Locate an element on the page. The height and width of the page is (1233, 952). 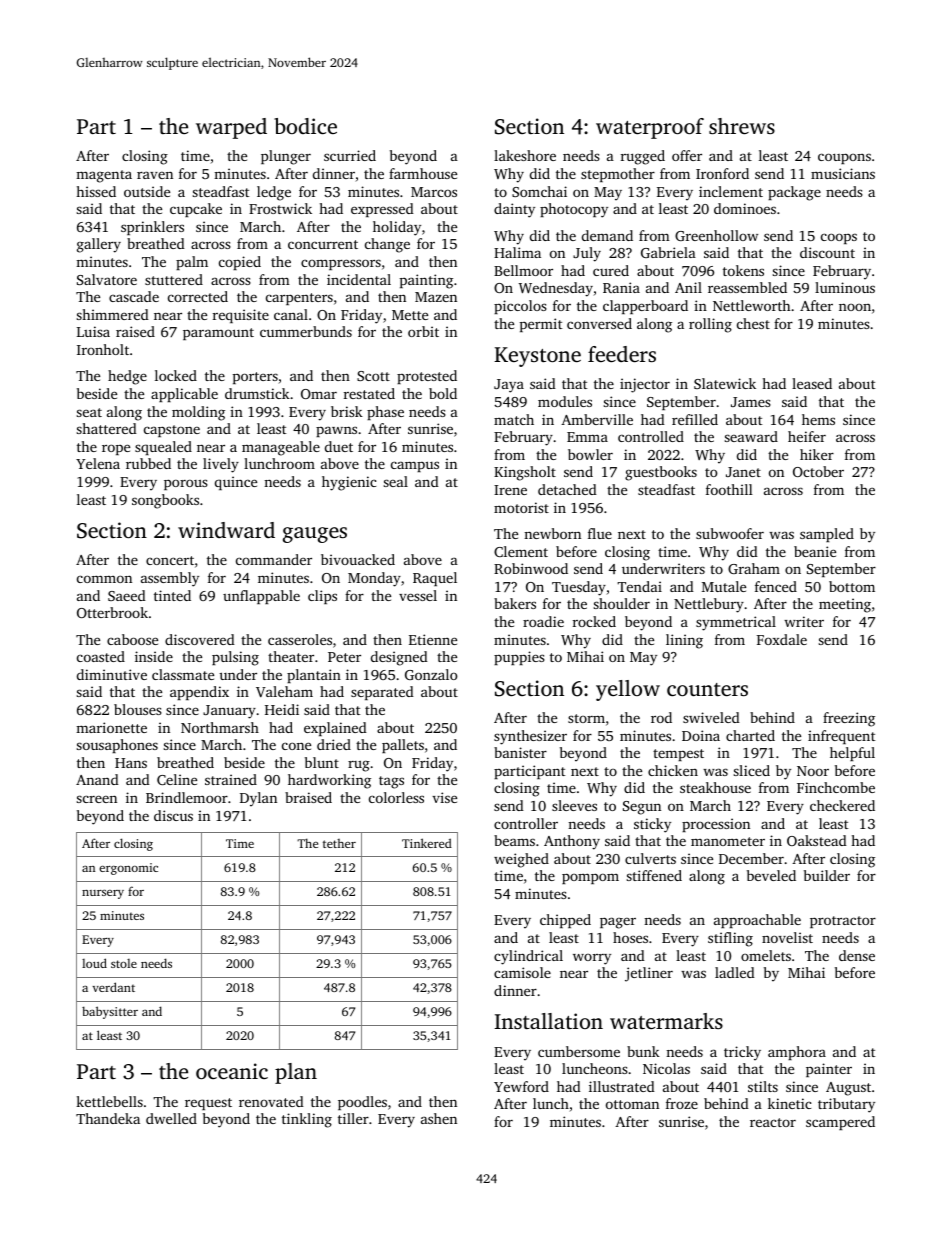
Raquel is located at coordinates (435, 579).
